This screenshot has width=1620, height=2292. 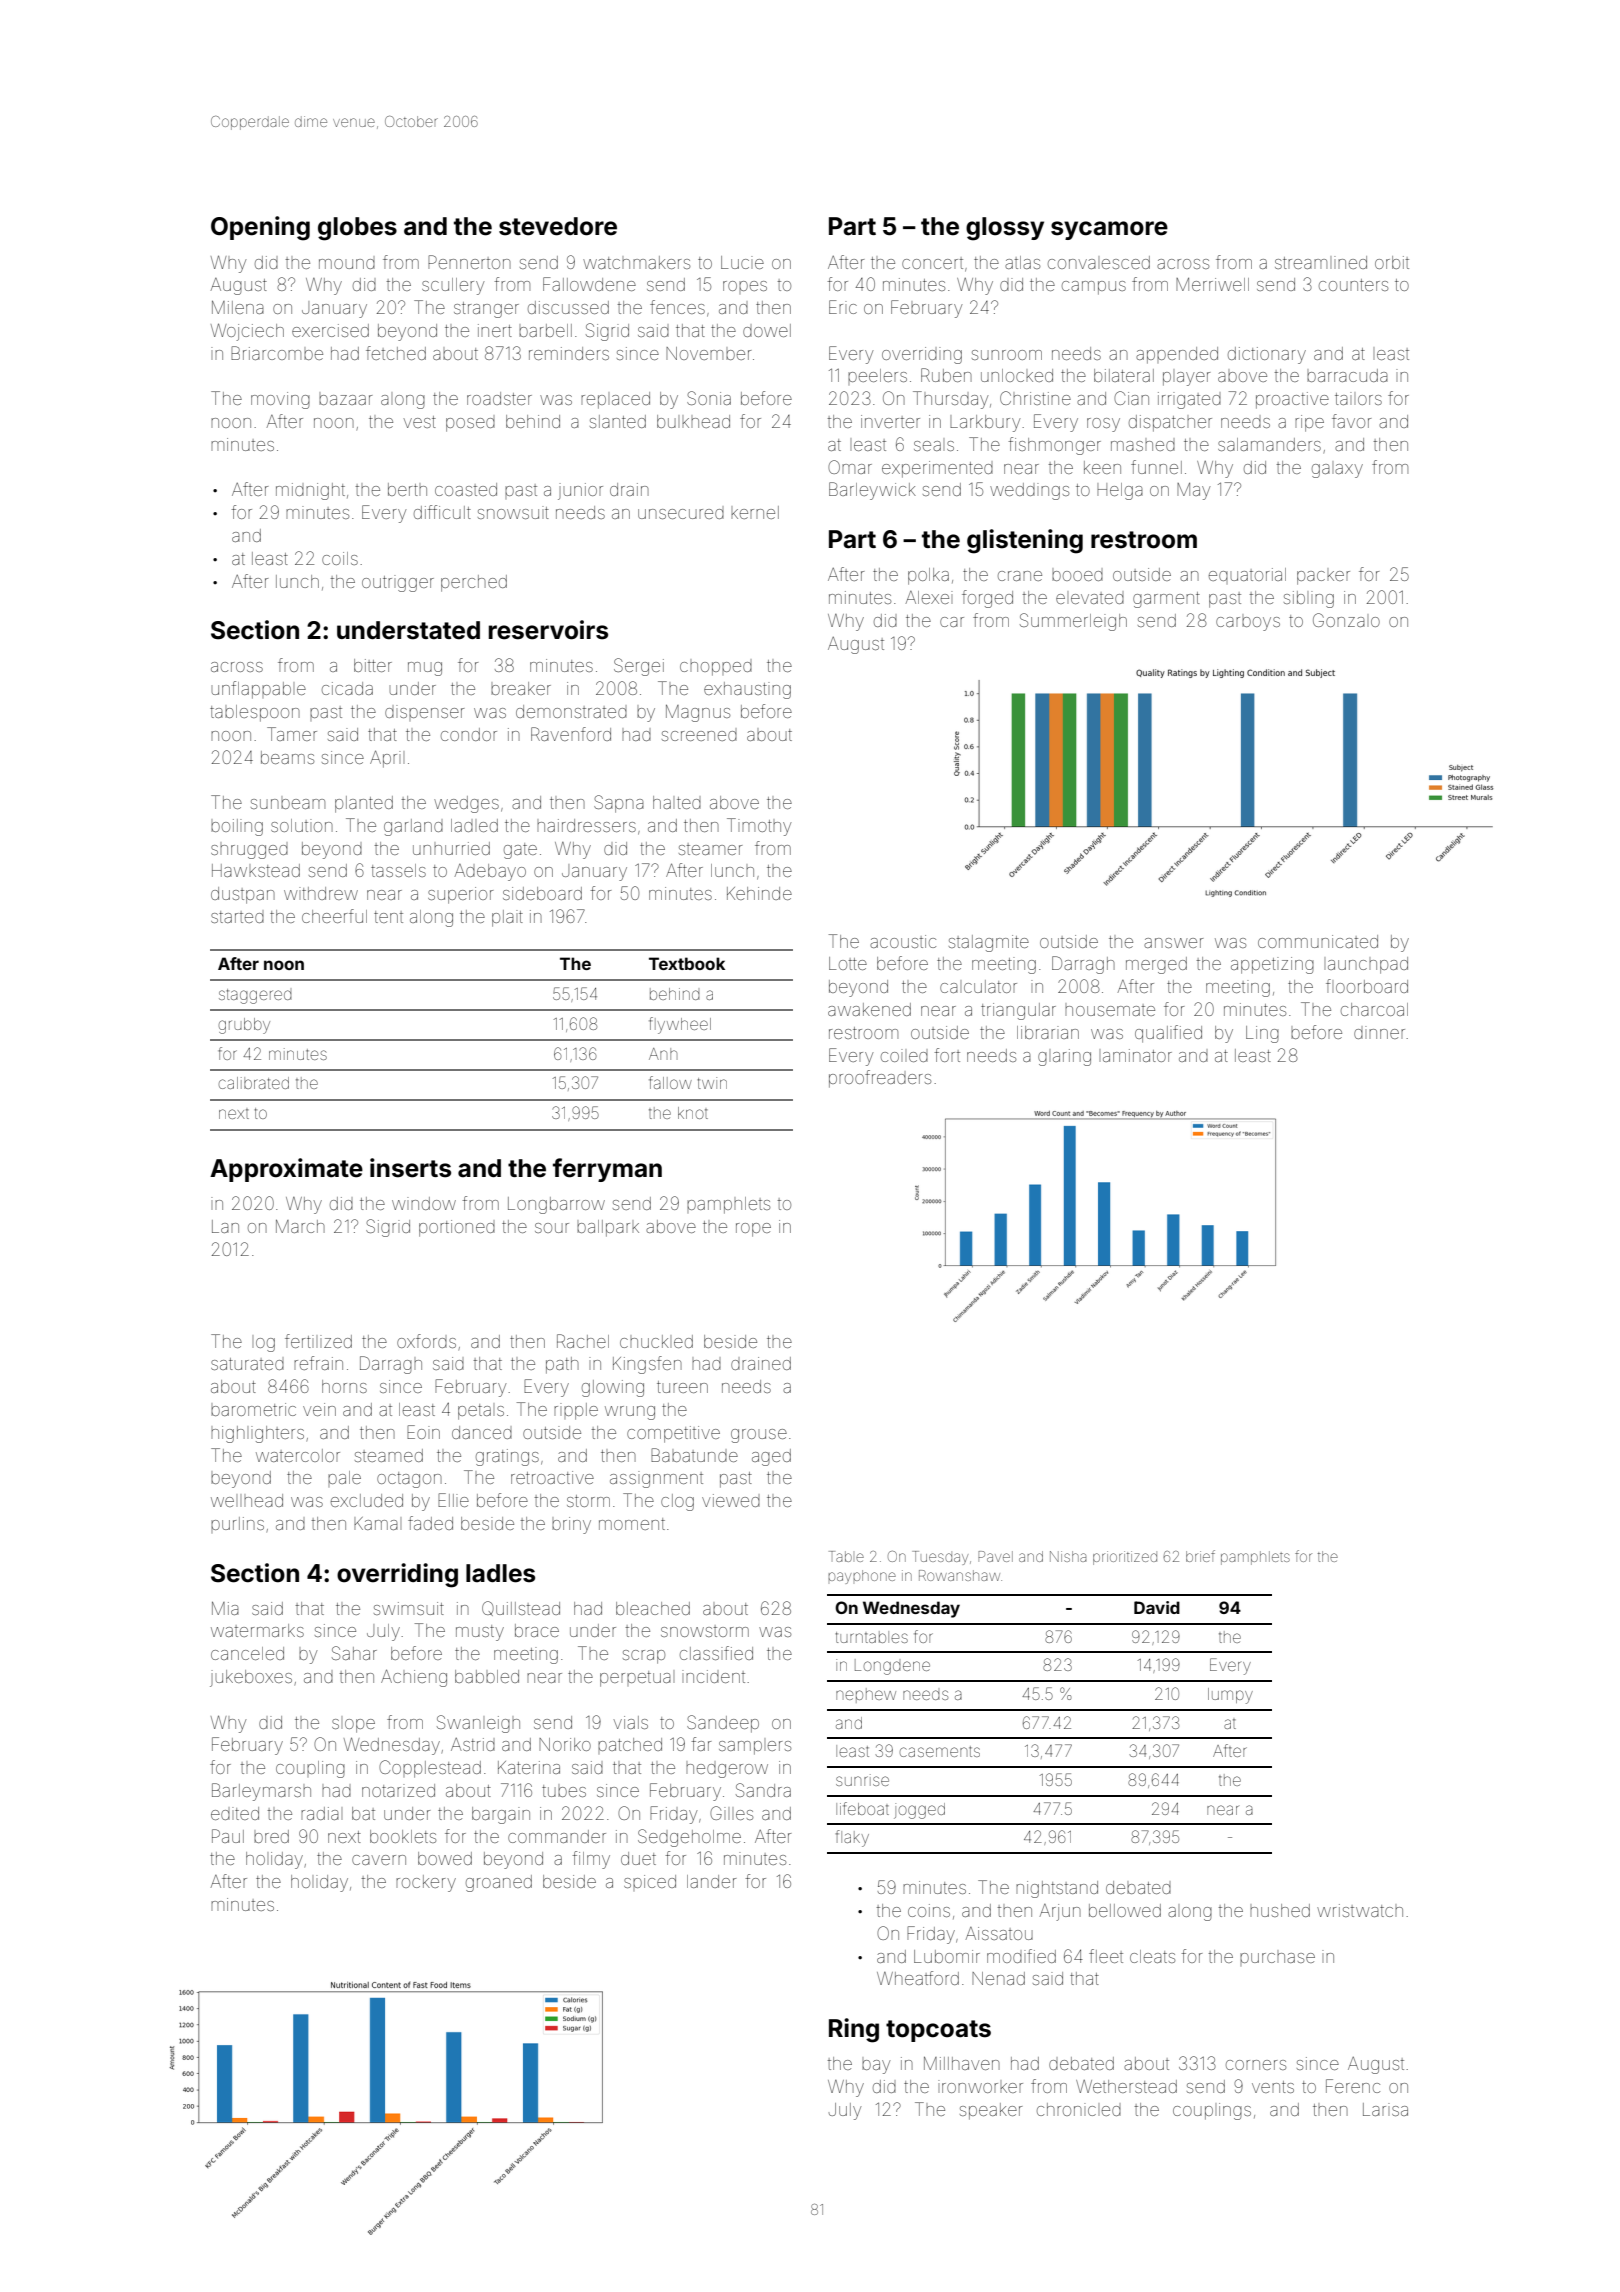 I want to click on cavern, so click(x=379, y=1860).
